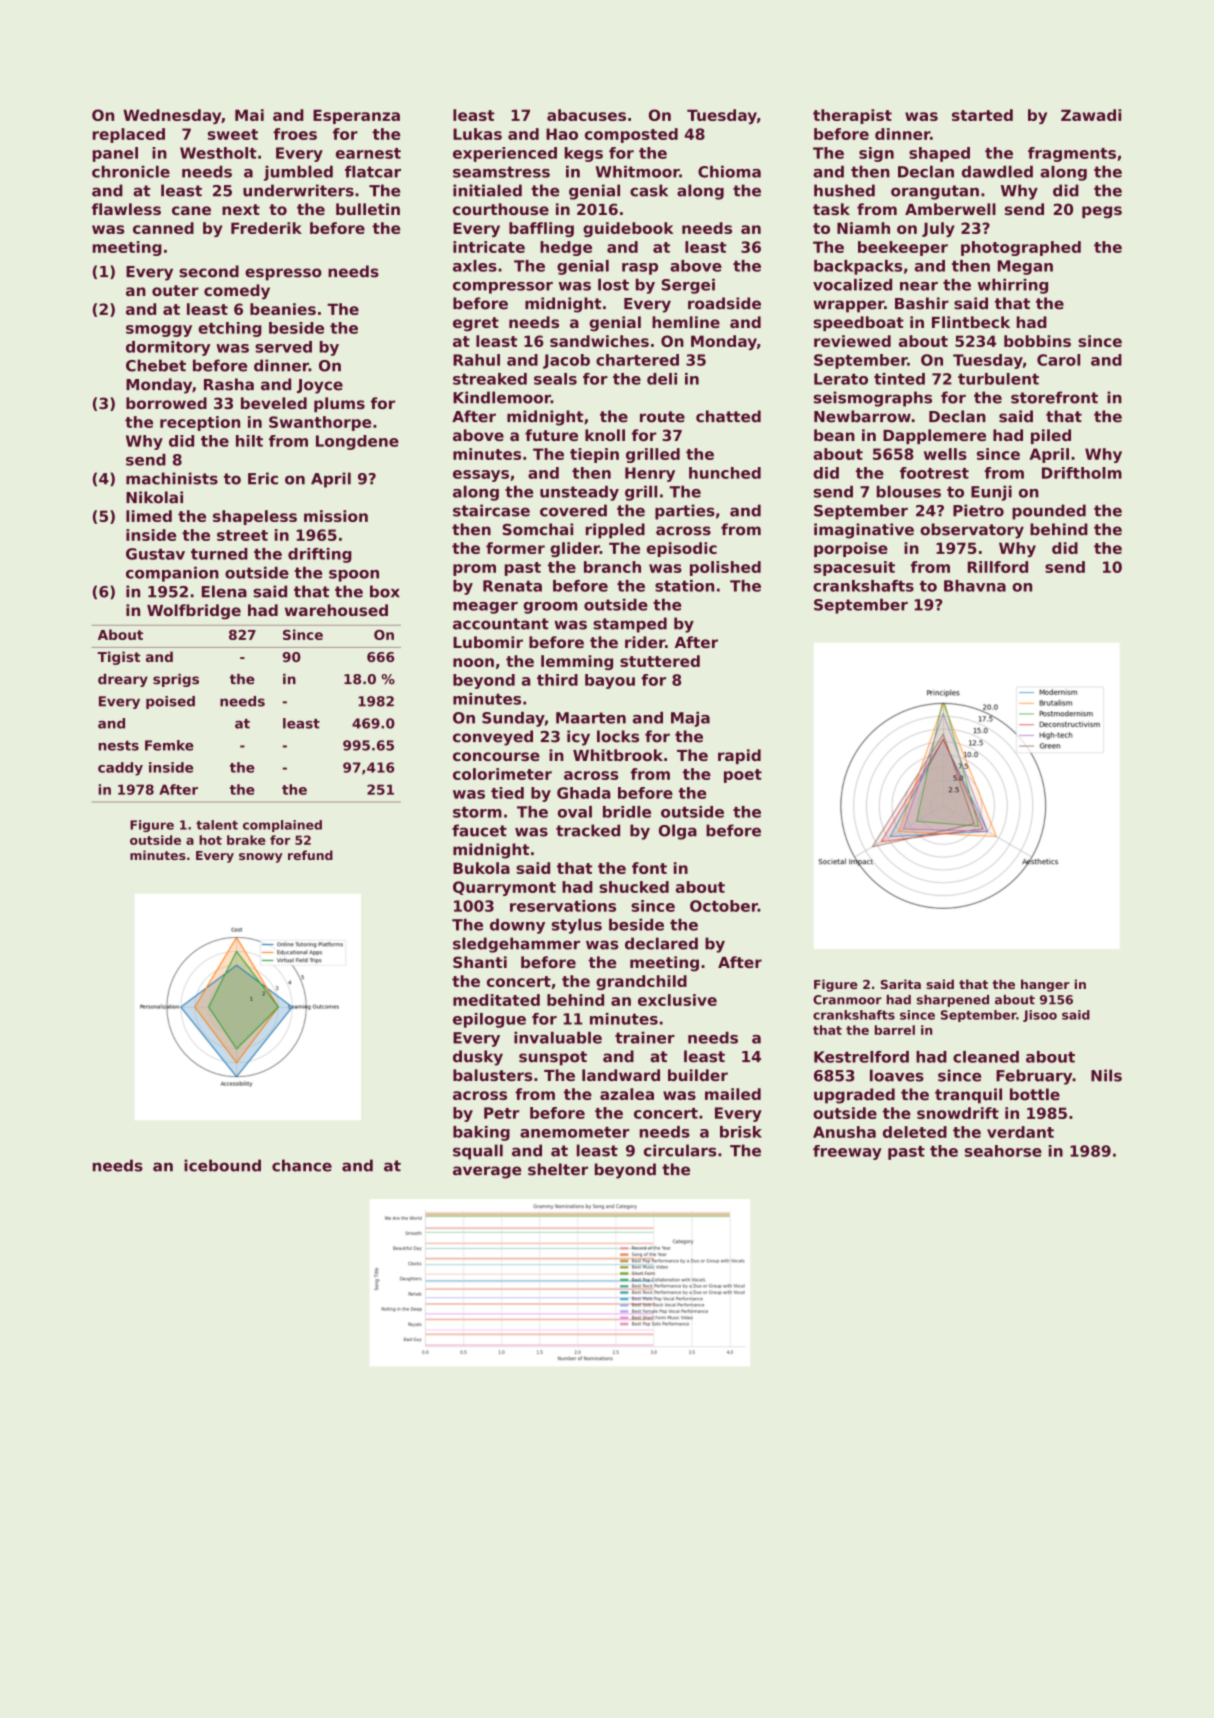  What do you see at coordinates (320, 386) in the screenshot?
I see `Joyce` at bounding box center [320, 386].
